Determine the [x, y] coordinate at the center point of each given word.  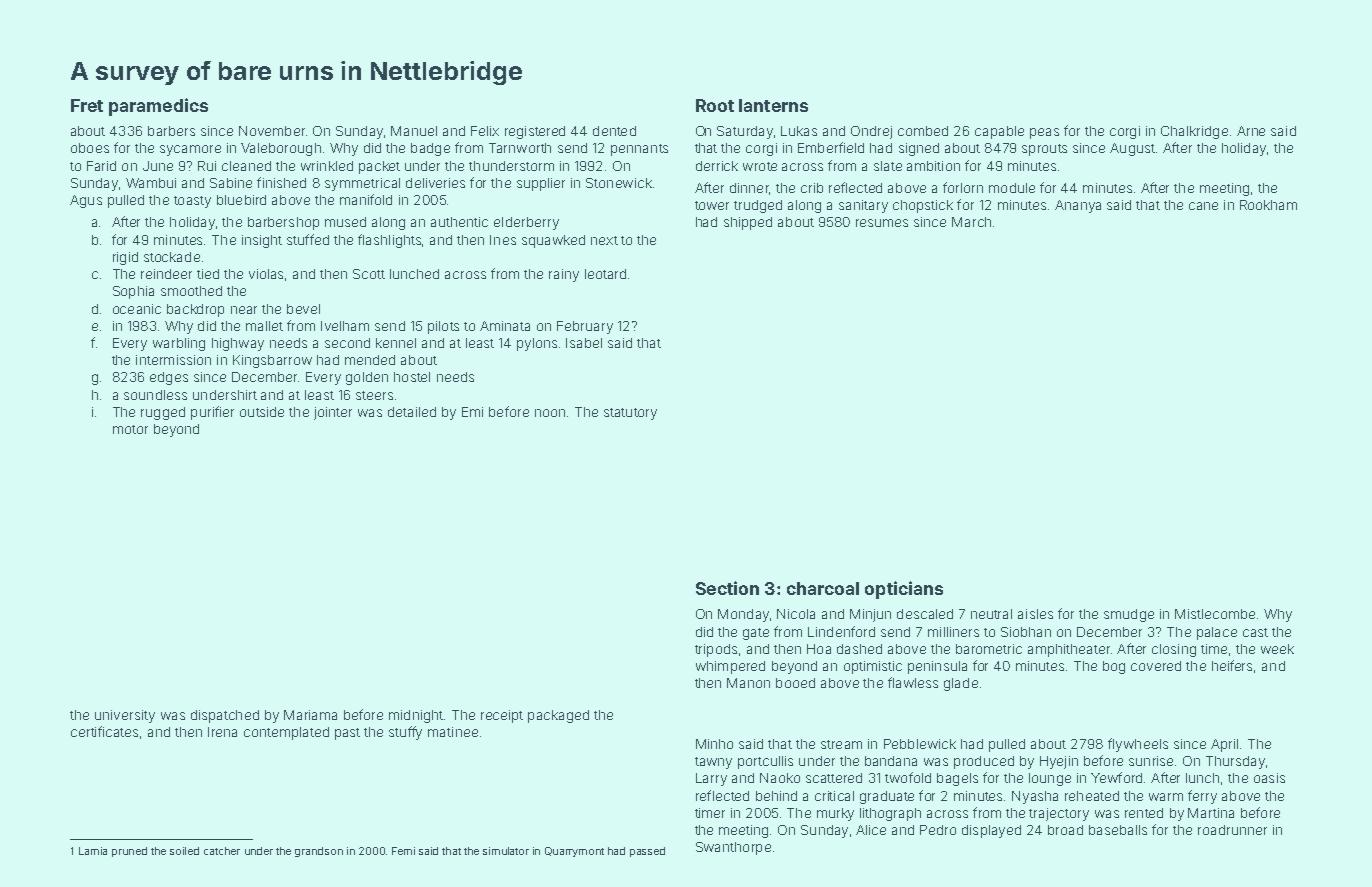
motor [130, 429]
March [971, 222]
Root [715, 105]
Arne [1251, 131]
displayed [991, 831]
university [125, 716]
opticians [904, 590]
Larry [711, 779]
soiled [184, 851]
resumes [882, 223]
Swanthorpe [733, 848]
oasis [1269, 778]
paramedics [158, 107]
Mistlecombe [1215, 614]
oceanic [137, 309]
